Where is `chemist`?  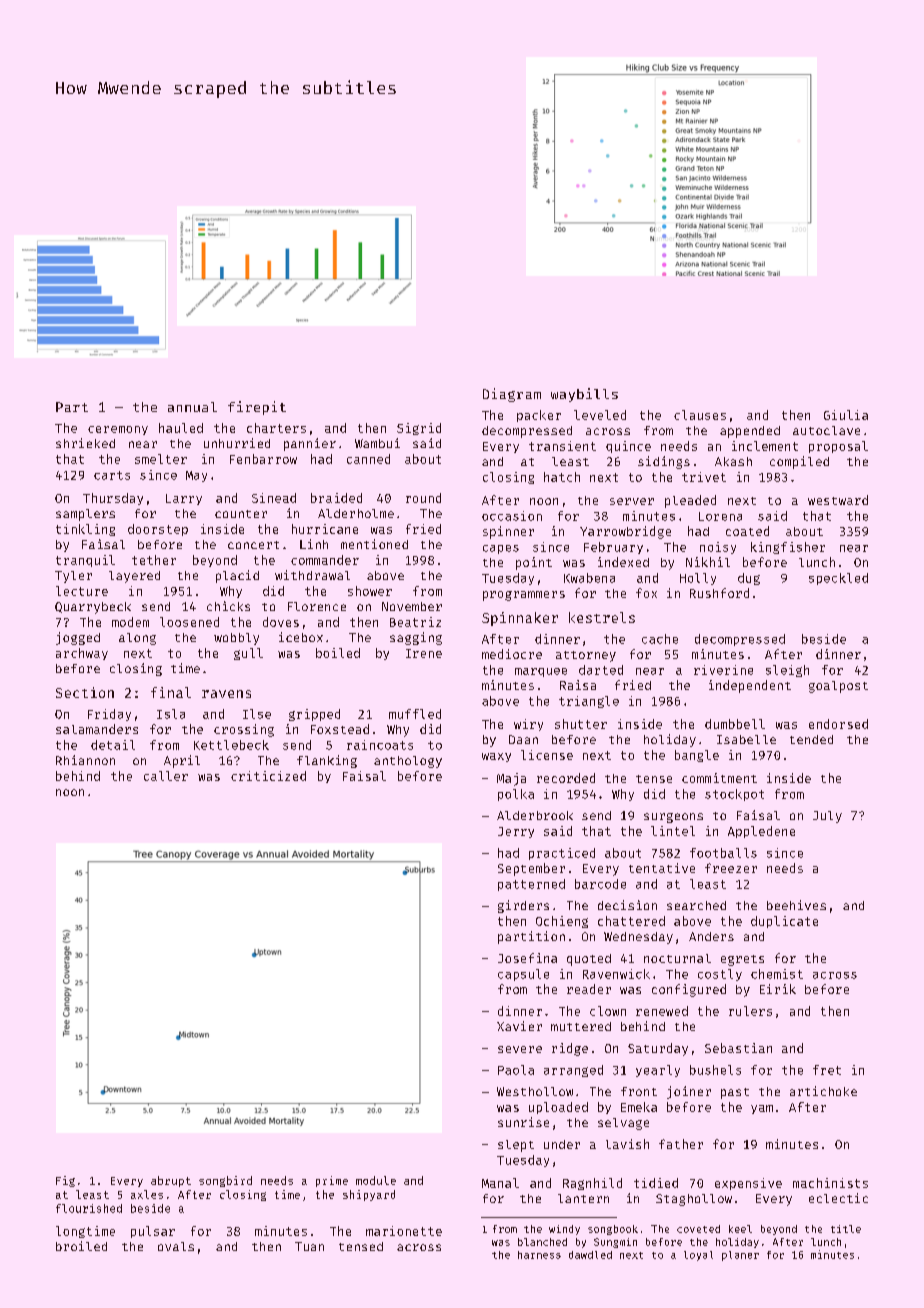
chemist is located at coordinates (777, 974).
